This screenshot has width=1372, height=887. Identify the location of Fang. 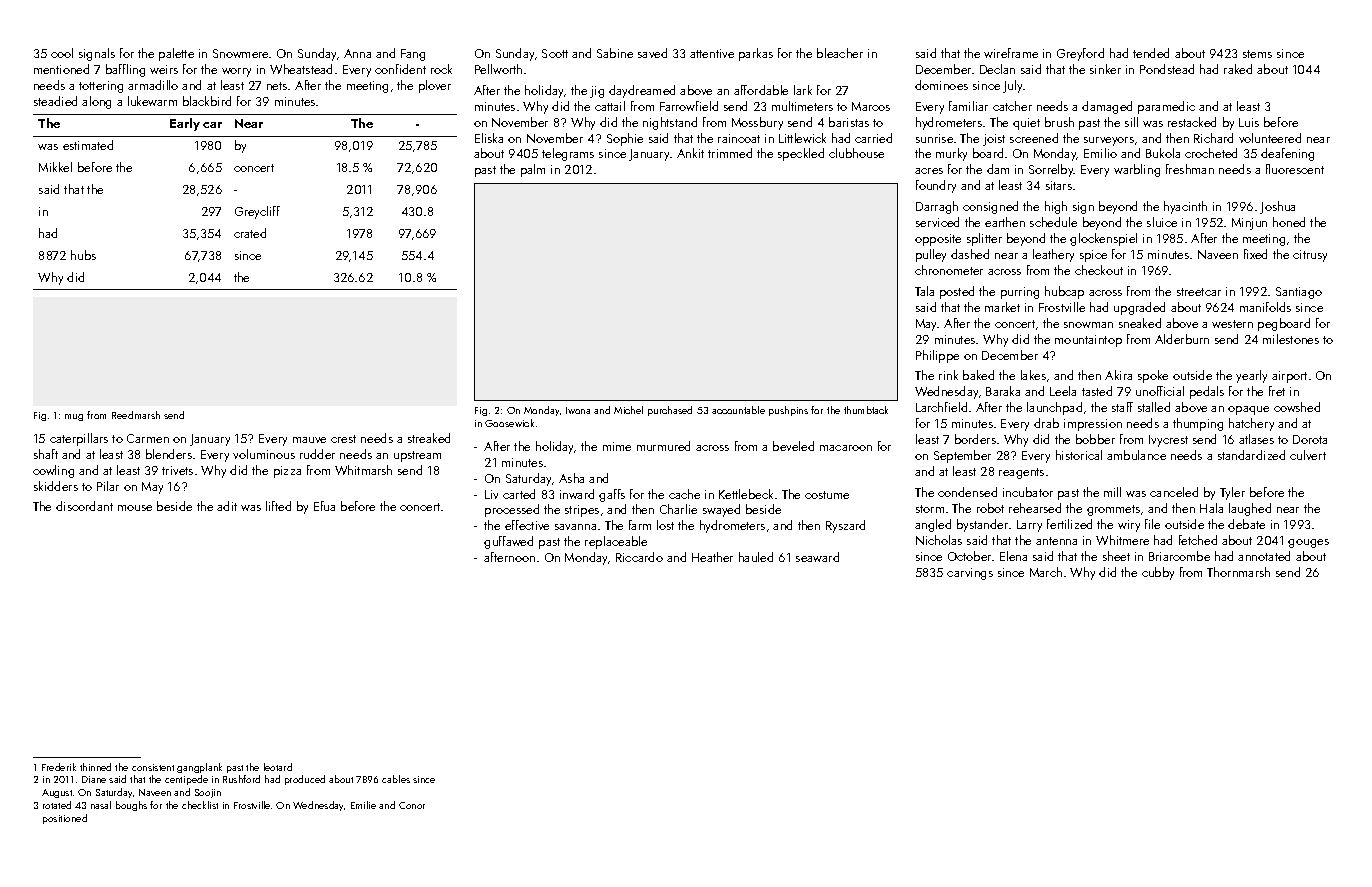
(413, 55).
